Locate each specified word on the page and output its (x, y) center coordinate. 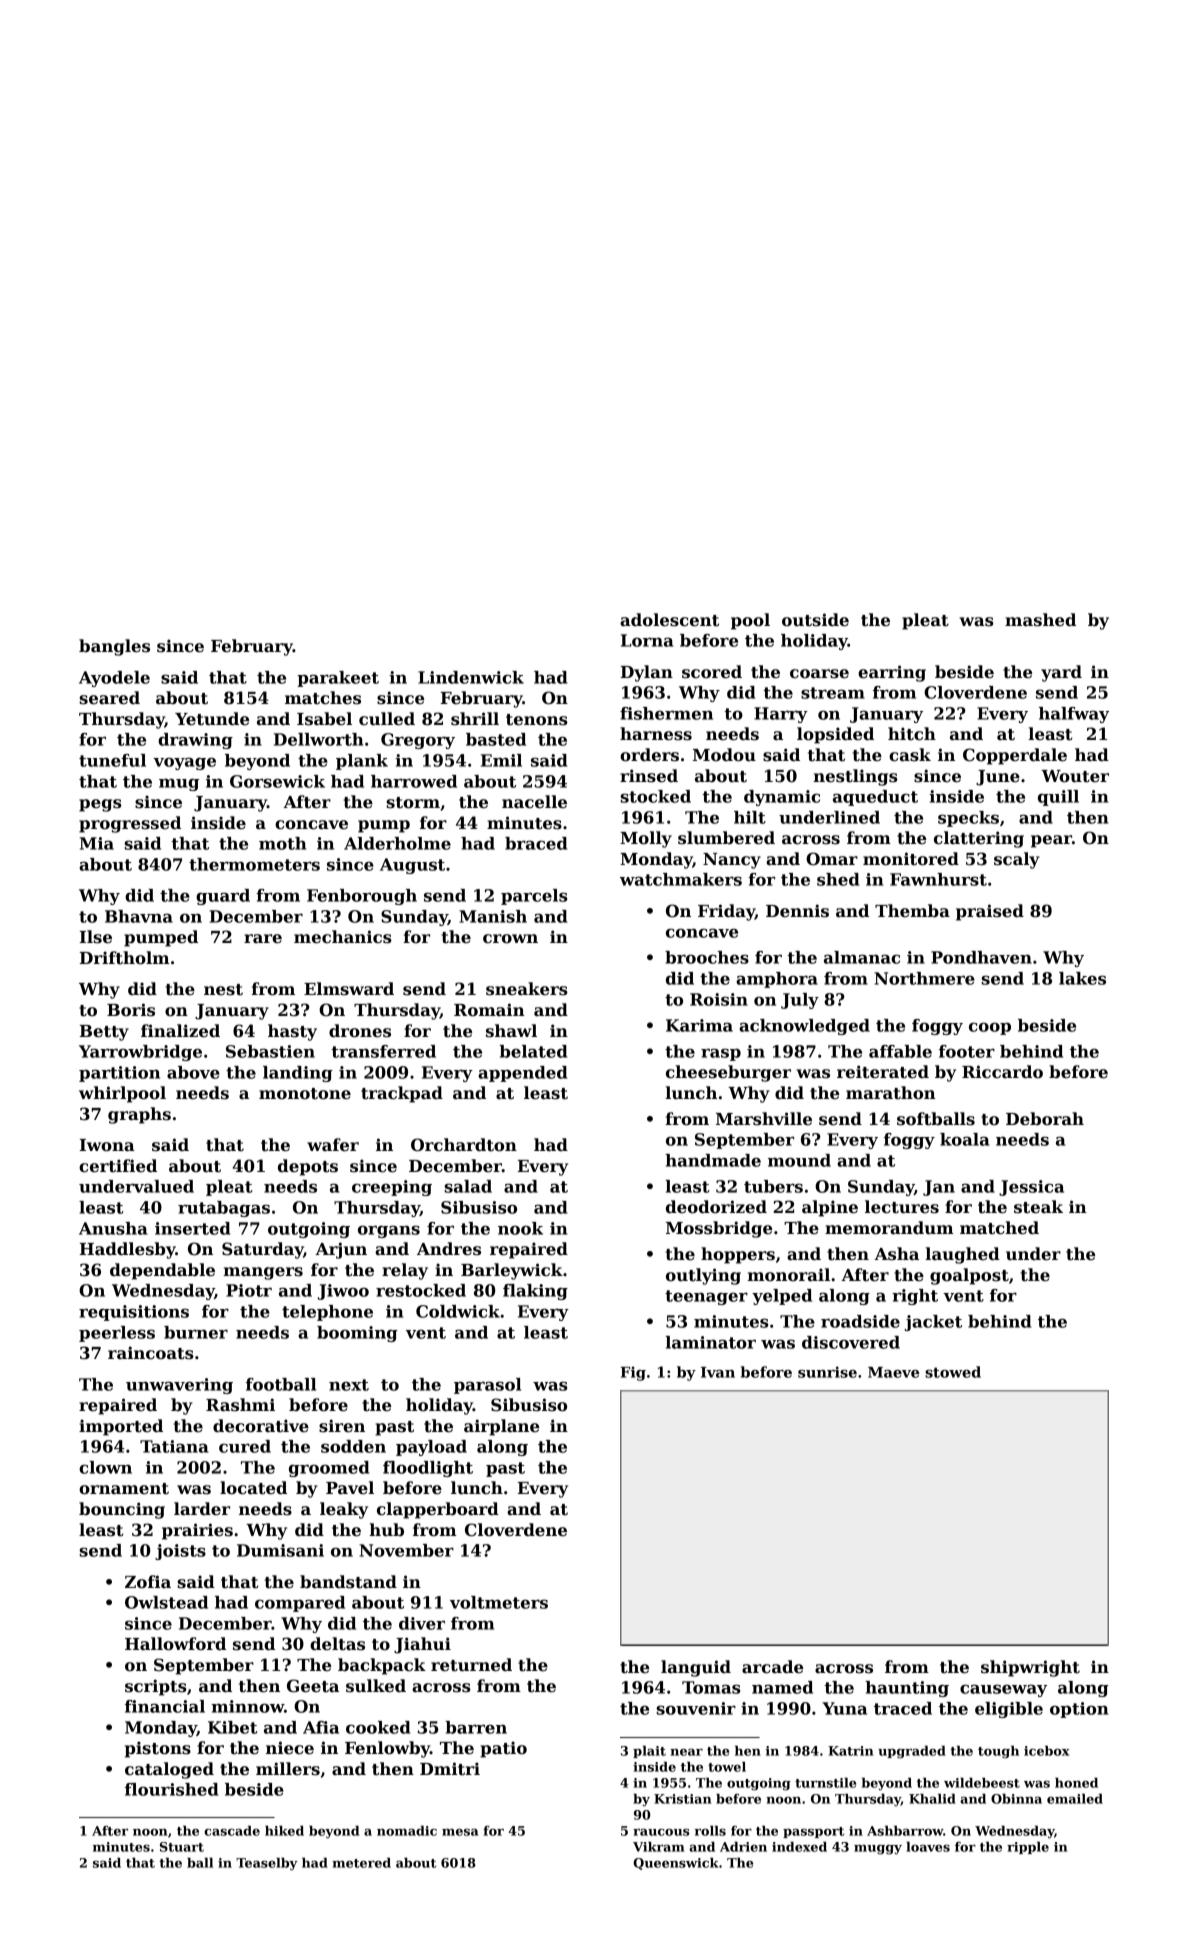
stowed (953, 1372)
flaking (535, 1292)
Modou (724, 755)
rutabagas (224, 1209)
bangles (114, 647)
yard (1061, 673)
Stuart (182, 1847)
